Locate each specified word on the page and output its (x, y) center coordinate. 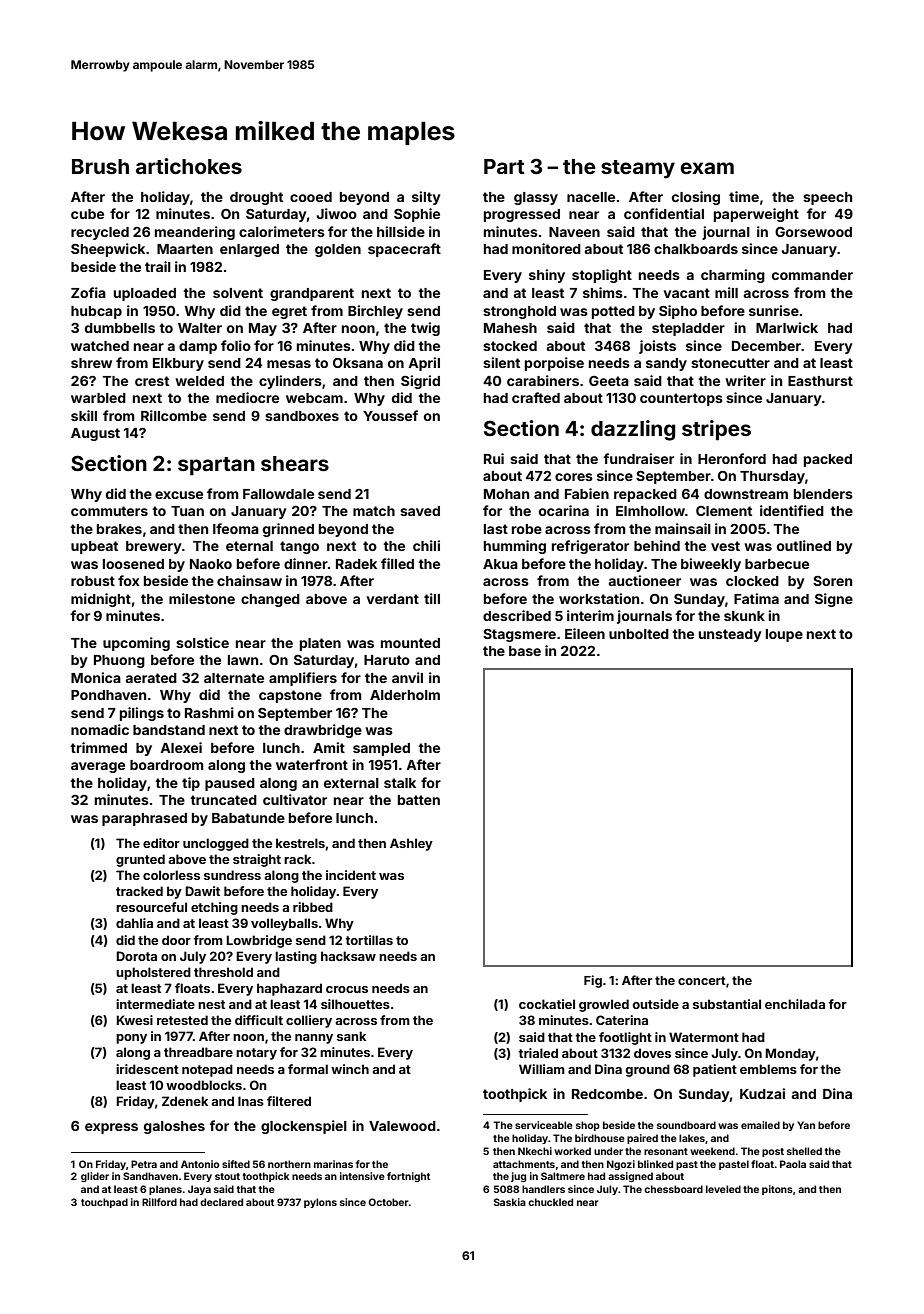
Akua (500, 564)
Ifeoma (236, 528)
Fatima (756, 598)
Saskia (510, 1202)
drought (256, 198)
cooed (311, 197)
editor (161, 843)
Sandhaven (150, 1176)
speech (827, 198)
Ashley (411, 844)
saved (420, 511)
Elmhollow (650, 511)
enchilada (795, 1004)
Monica (96, 677)
